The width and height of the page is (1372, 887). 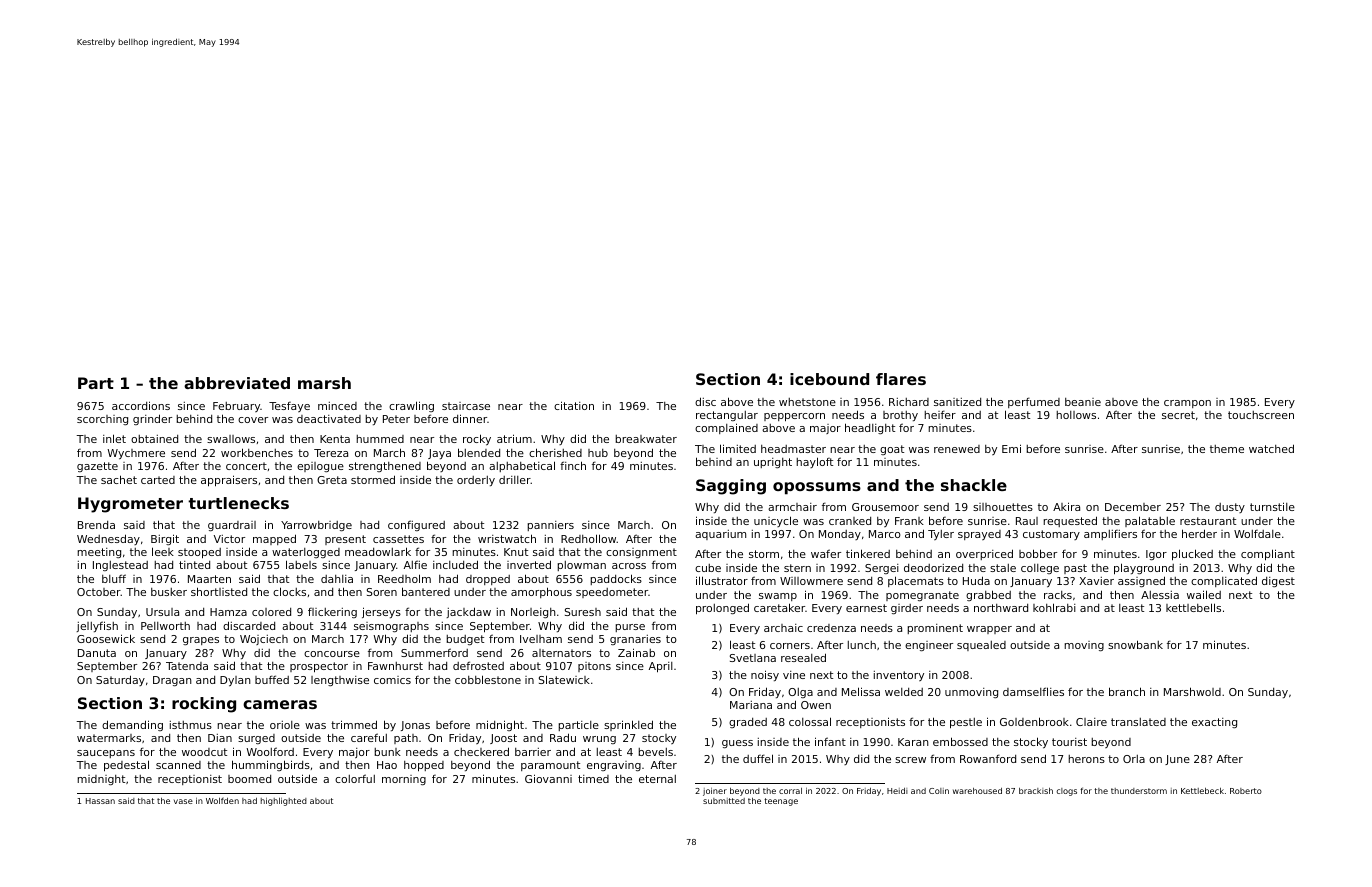 I want to click on hummingbirds, so click(x=271, y=765).
